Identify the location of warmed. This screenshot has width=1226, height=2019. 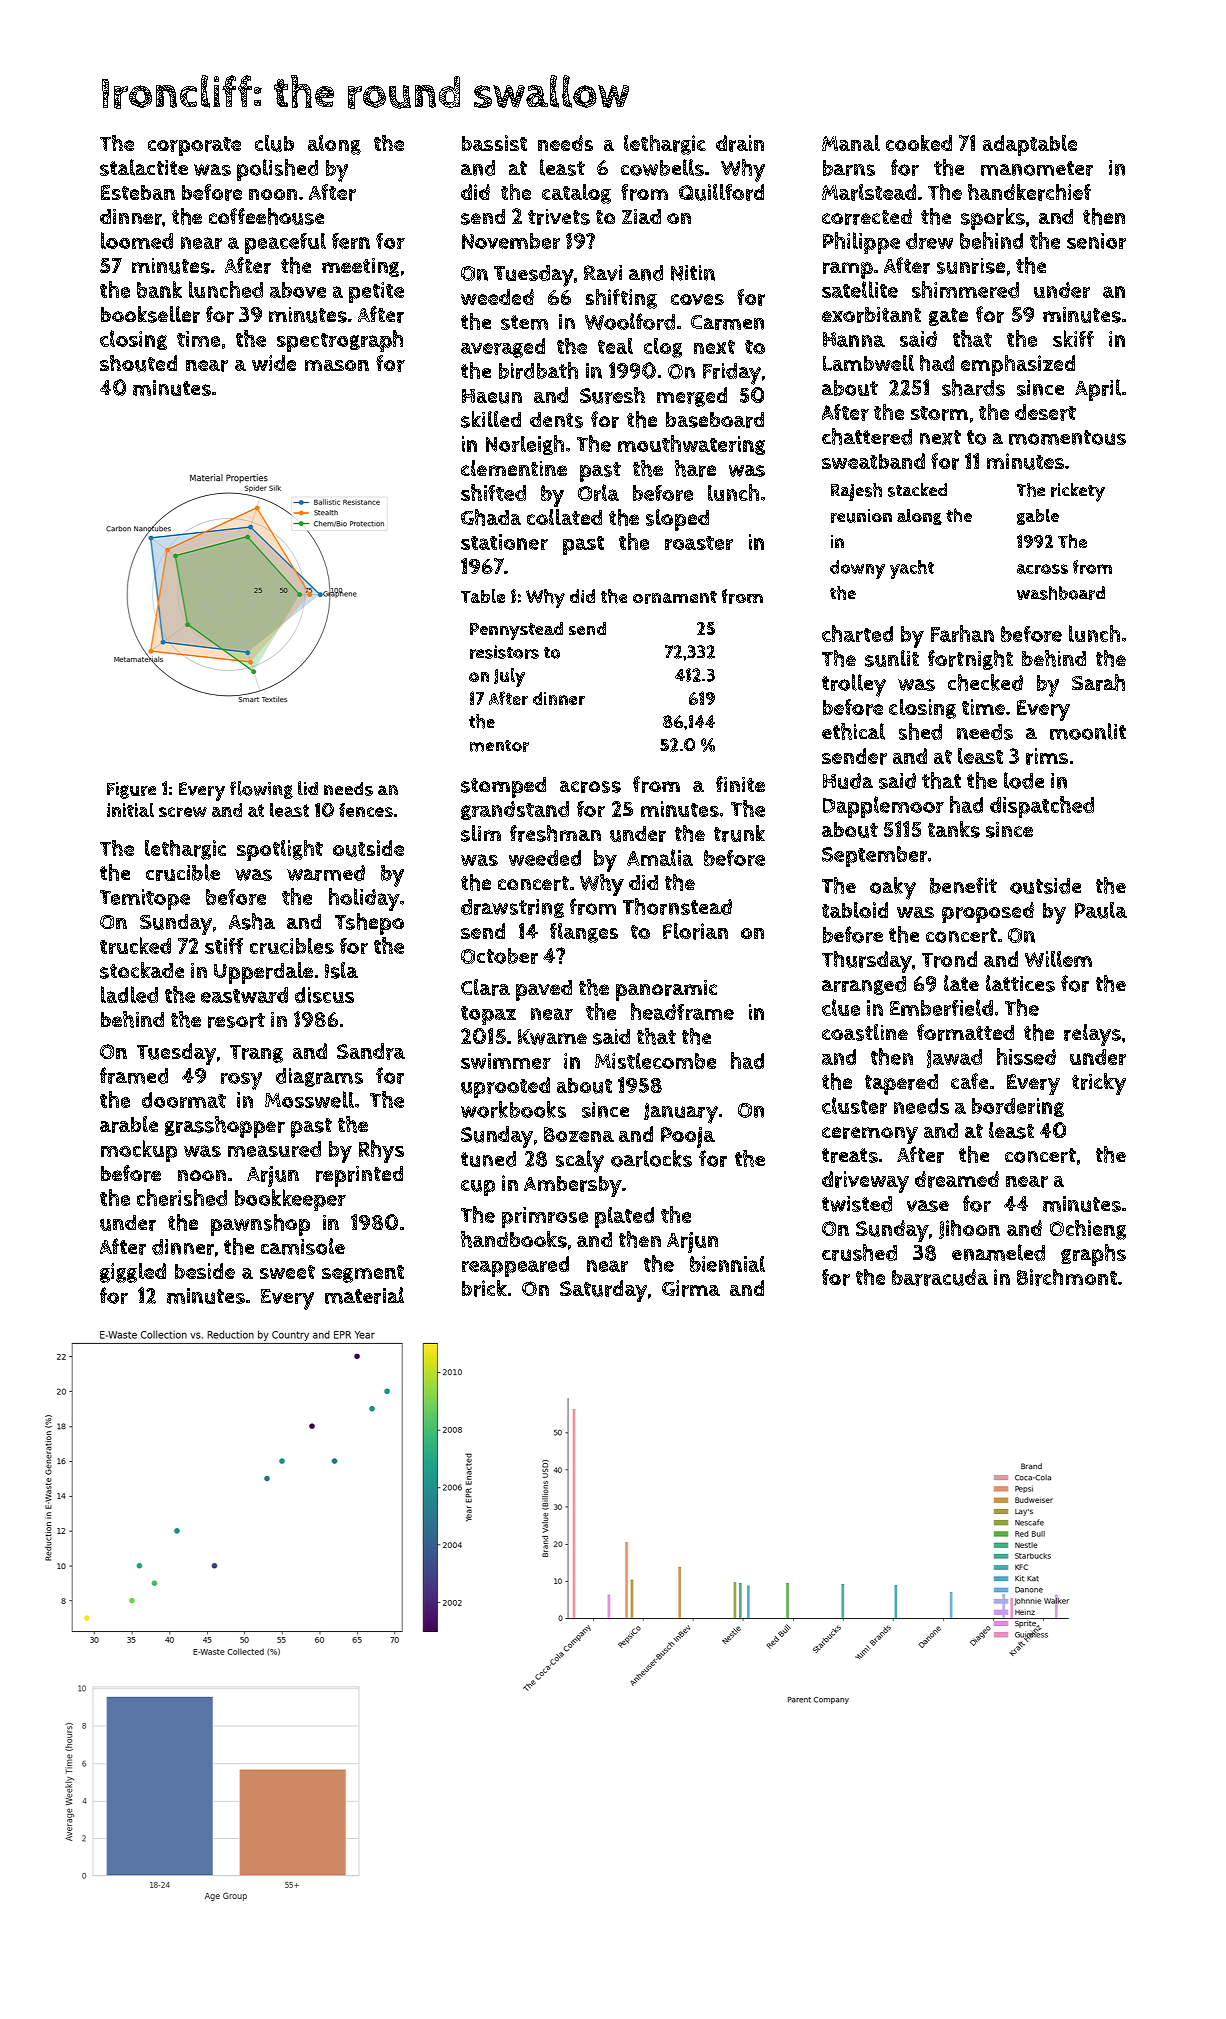
(326, 873).
